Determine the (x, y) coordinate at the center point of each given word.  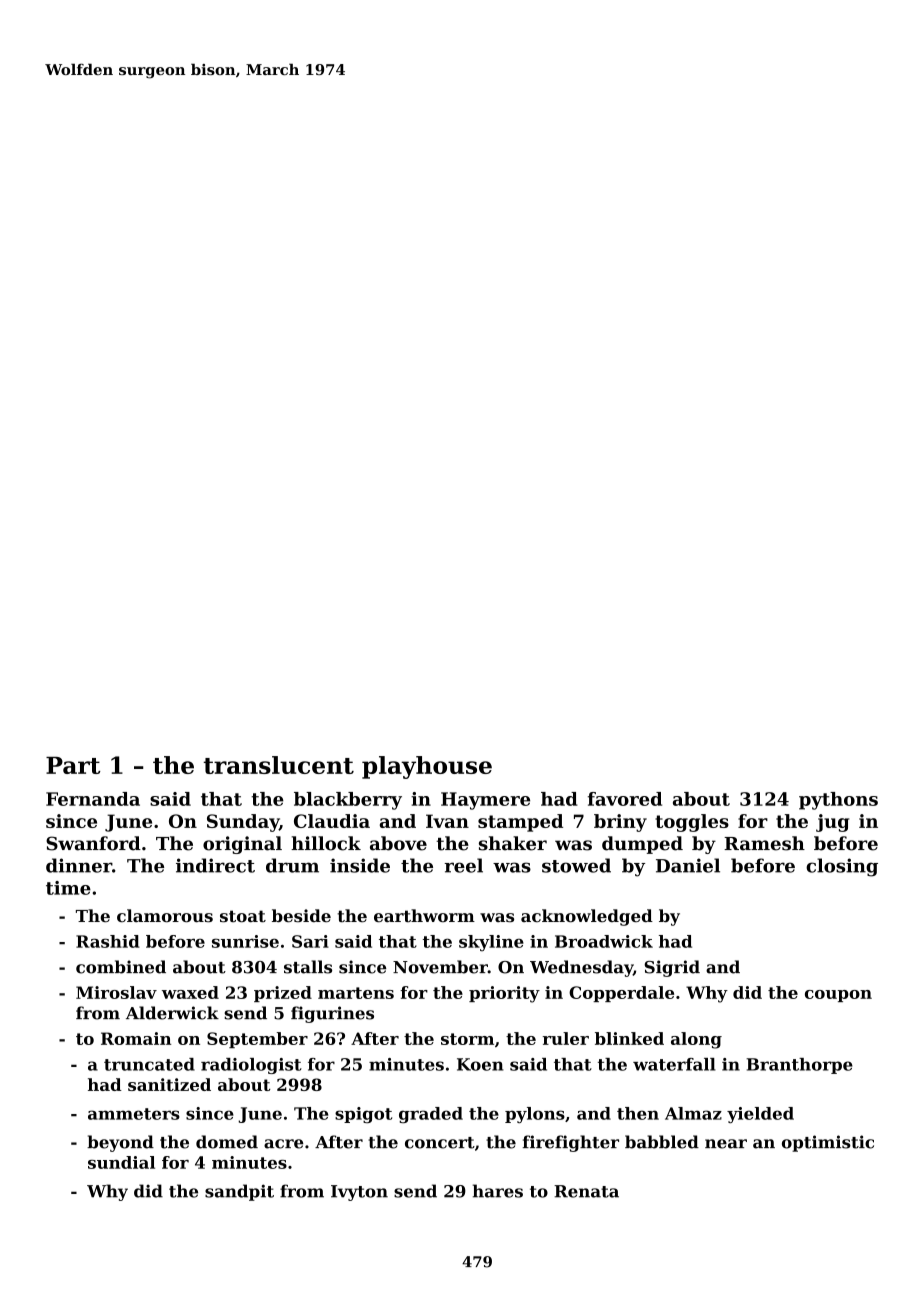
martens (356, 993)
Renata (586, 1191)
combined (121, 967)
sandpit (239, 1192)
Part (73, 765)
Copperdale (621, 994)
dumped (642, 845)
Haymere (485, 801)
